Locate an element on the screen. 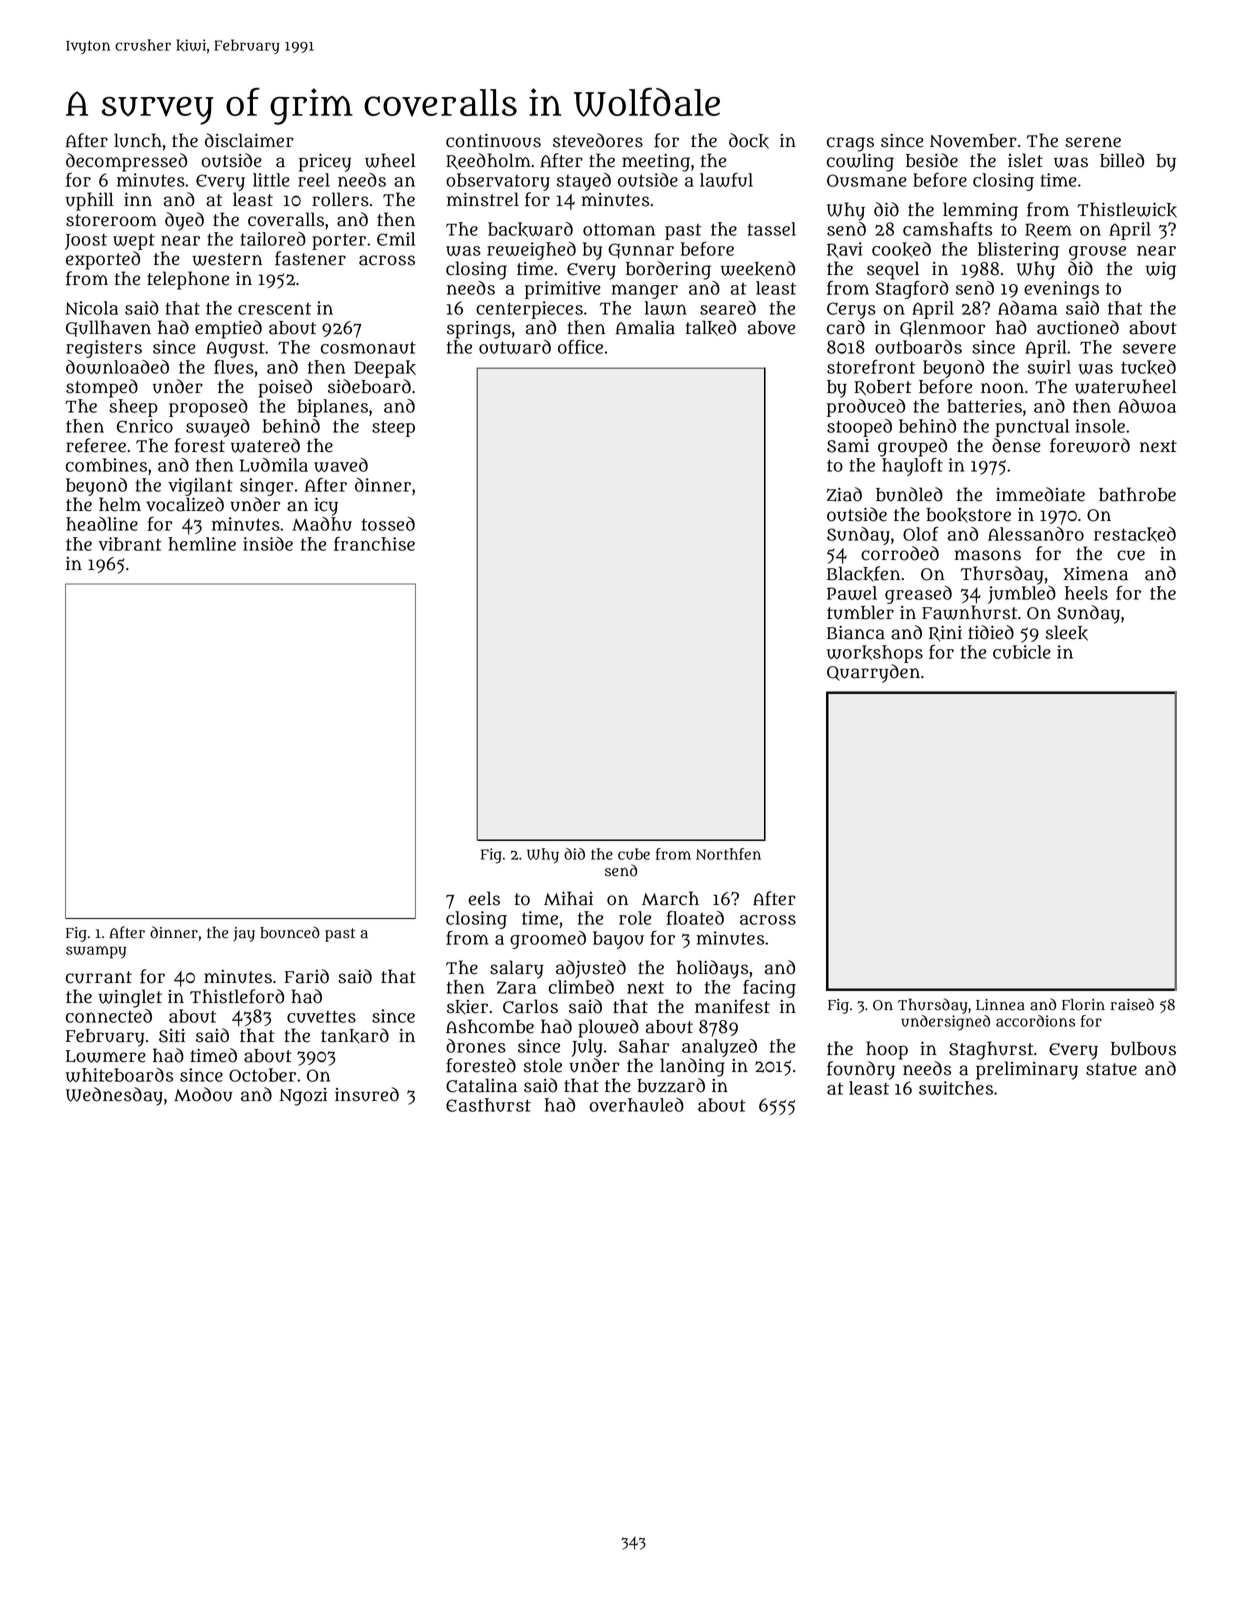  hoop is located at coordinates (887, 1050).
